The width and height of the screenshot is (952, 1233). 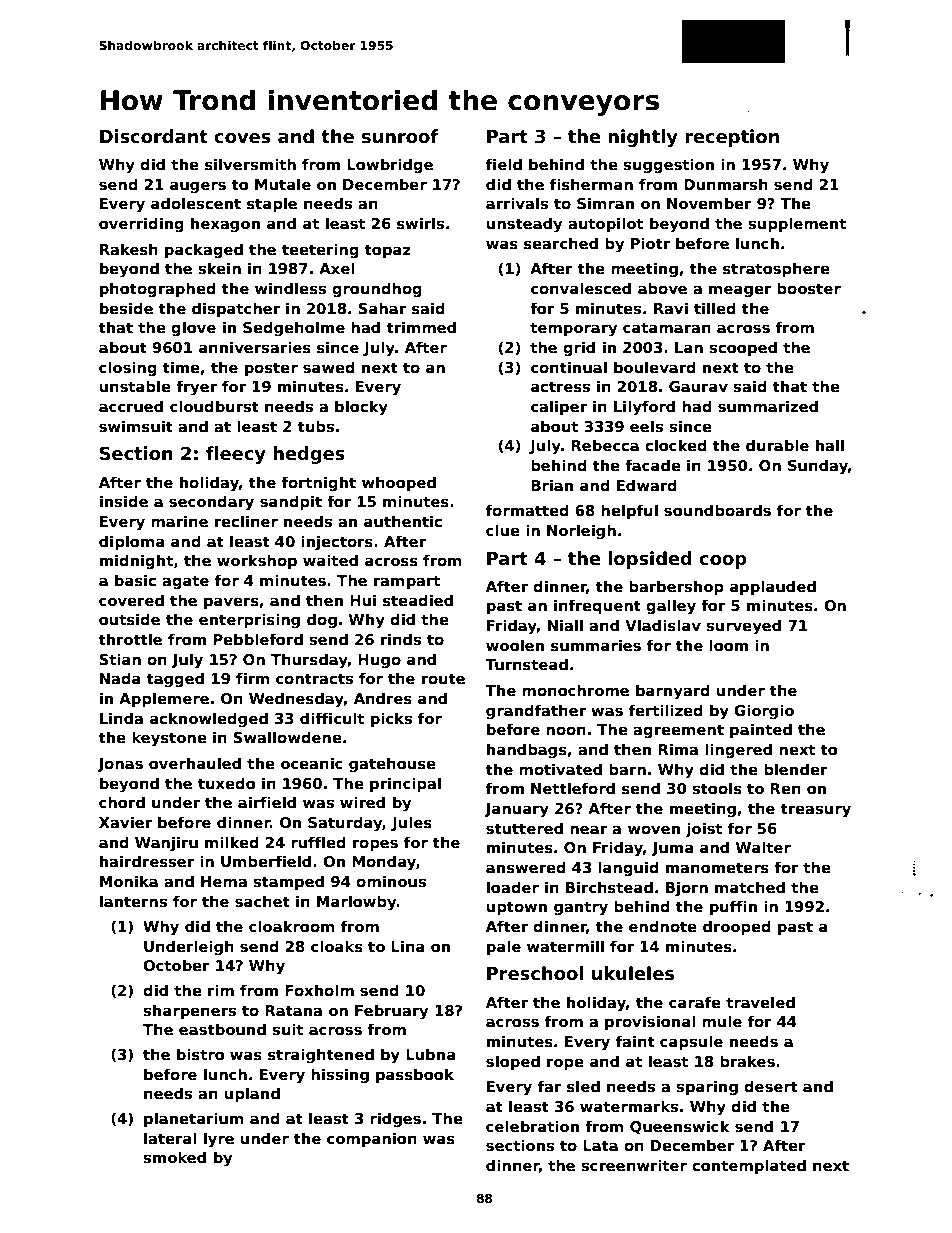 I want to click on treasury, so click(x=816, y=810).
